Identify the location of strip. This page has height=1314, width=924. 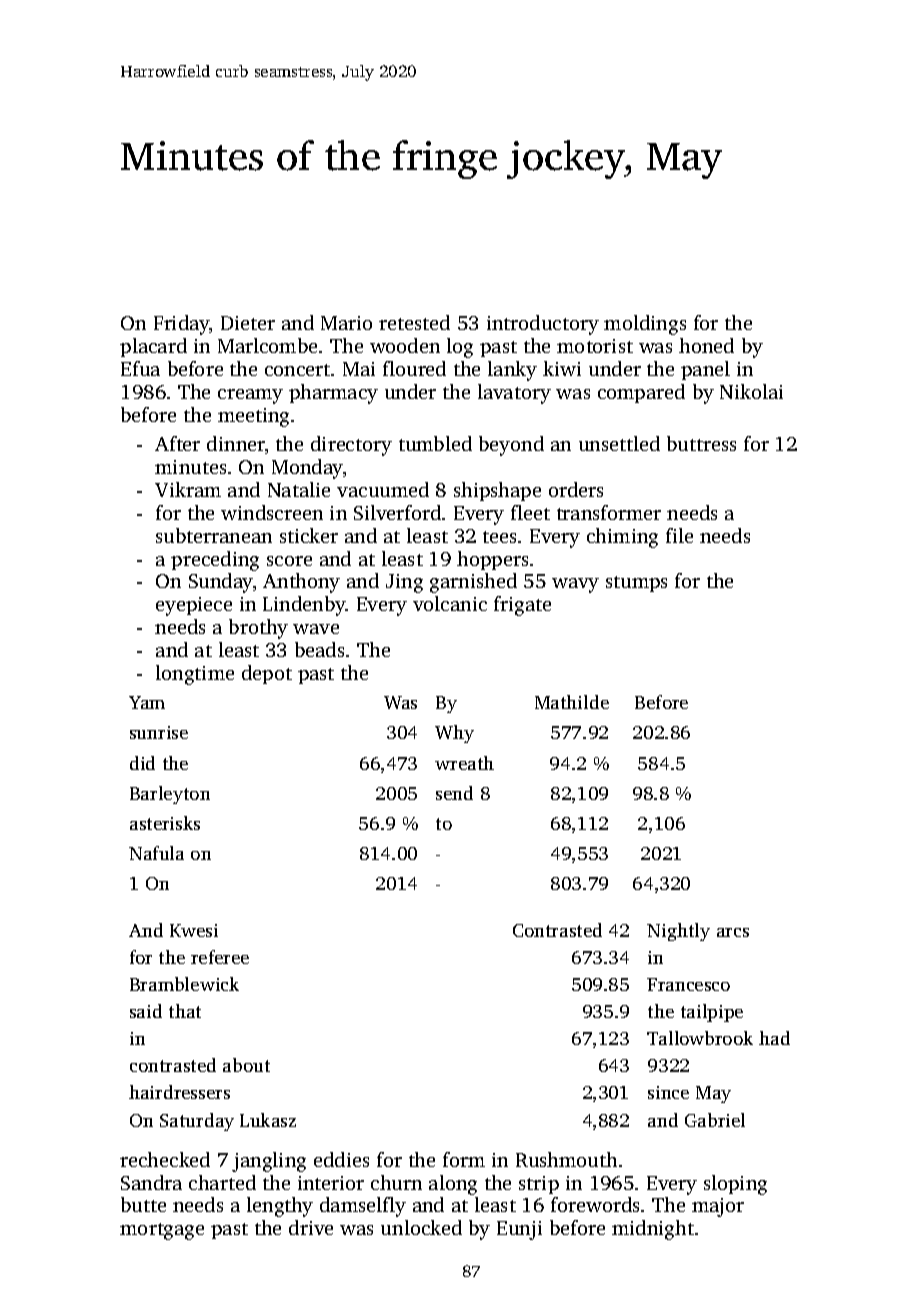
(539, 1185).
